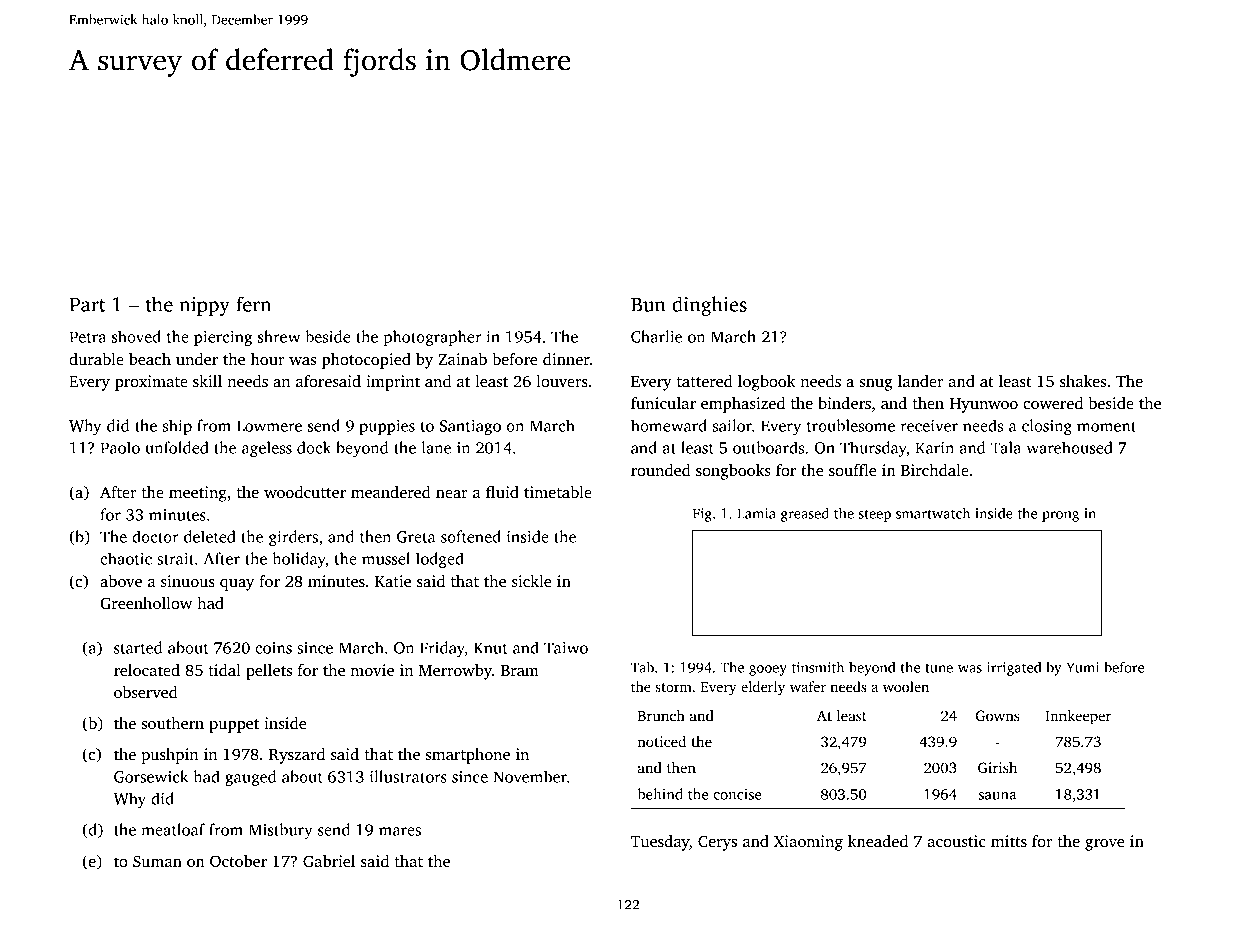 This page has width=1233, height=952. I want to click on Brunch, so click(661, 715).
